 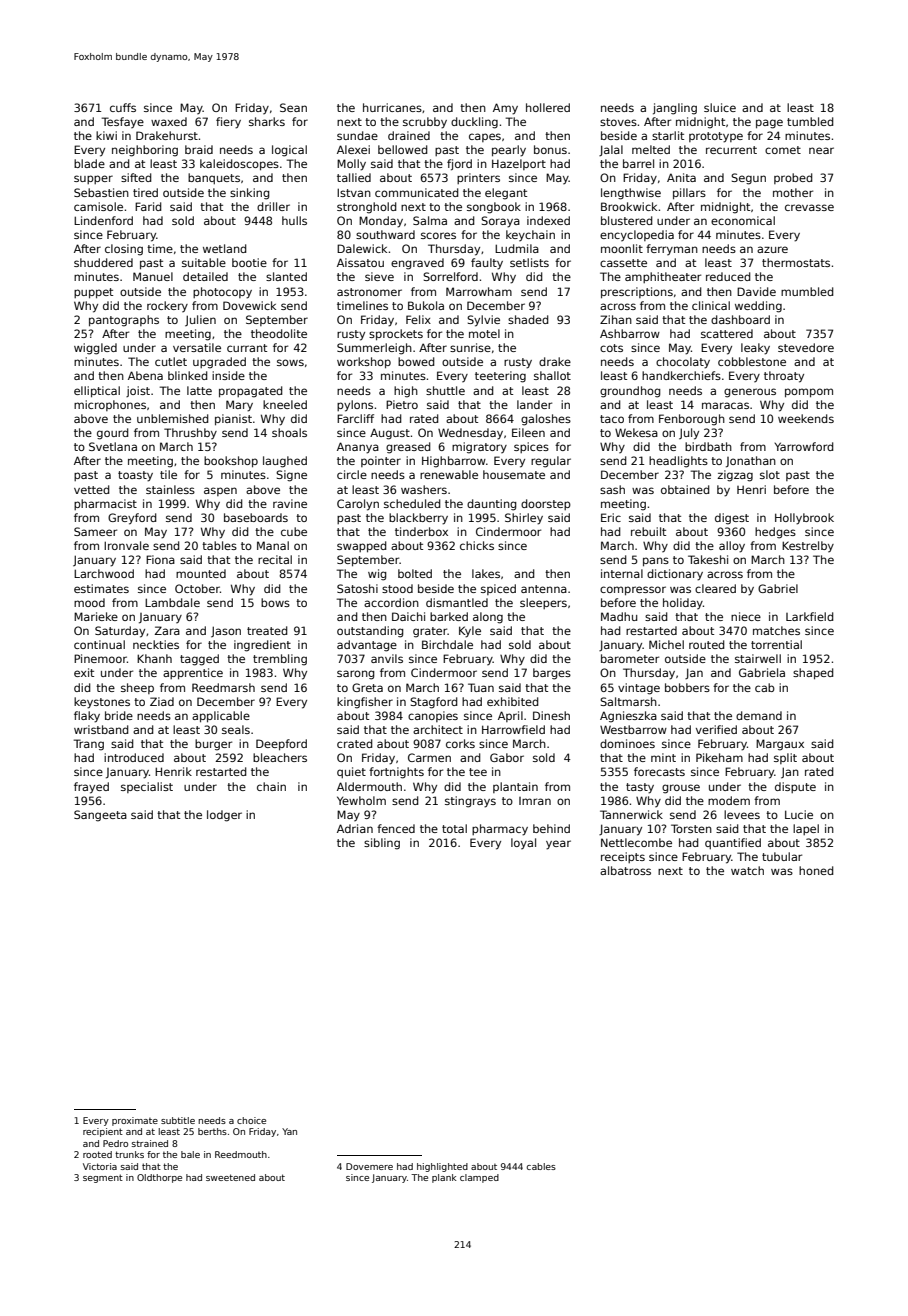 What do you see at coordinates (810, 121) in the screenshot?
I see `tumbled` at bounding box center [810, 121].
